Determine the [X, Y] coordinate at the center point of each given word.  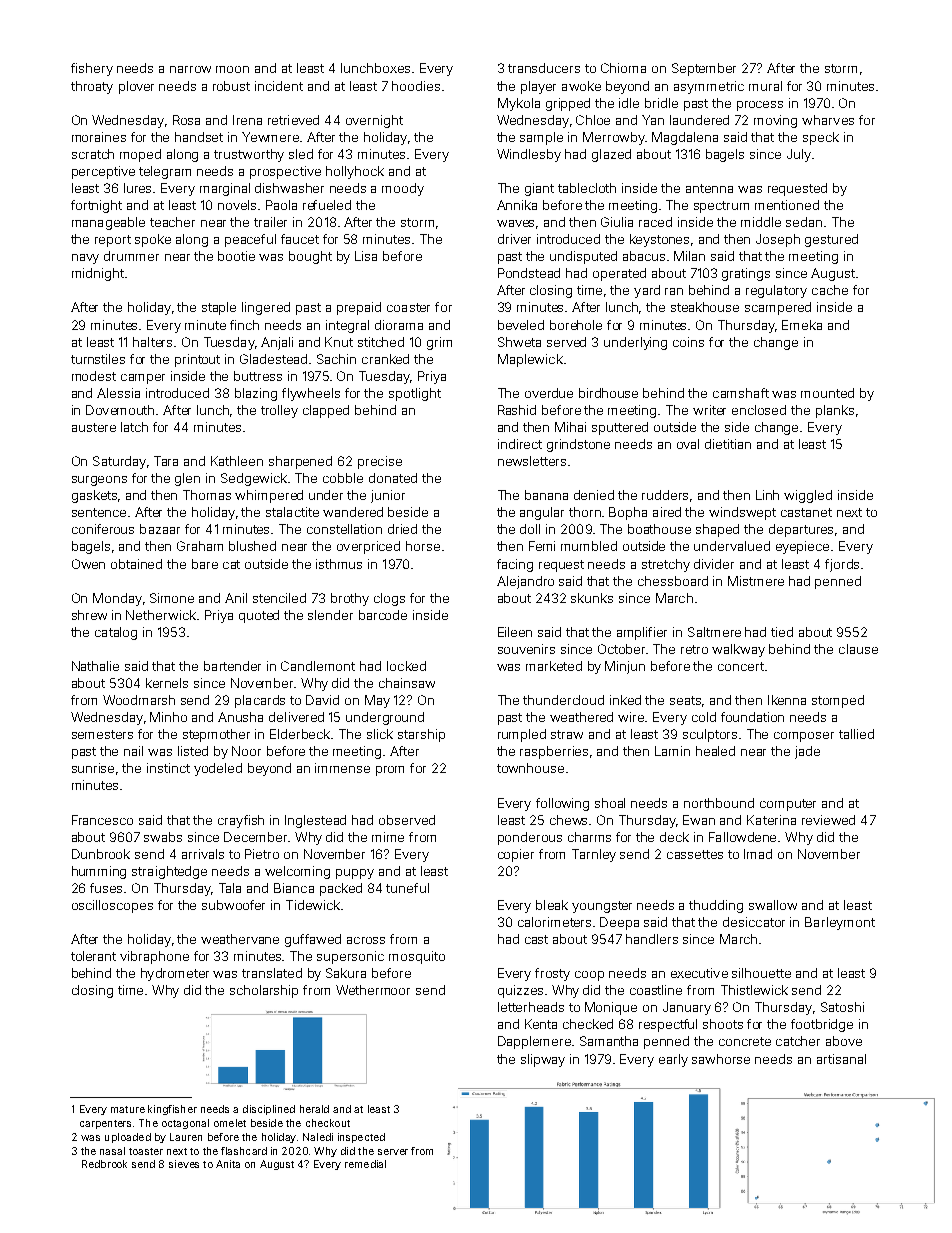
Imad [758, 854]
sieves [184, 1164]
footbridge [822, 1025]
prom [390, 771]
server [393, 1152]
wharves [828, 120]
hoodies [416, 86]
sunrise [93, 768]
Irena [247, 120]
